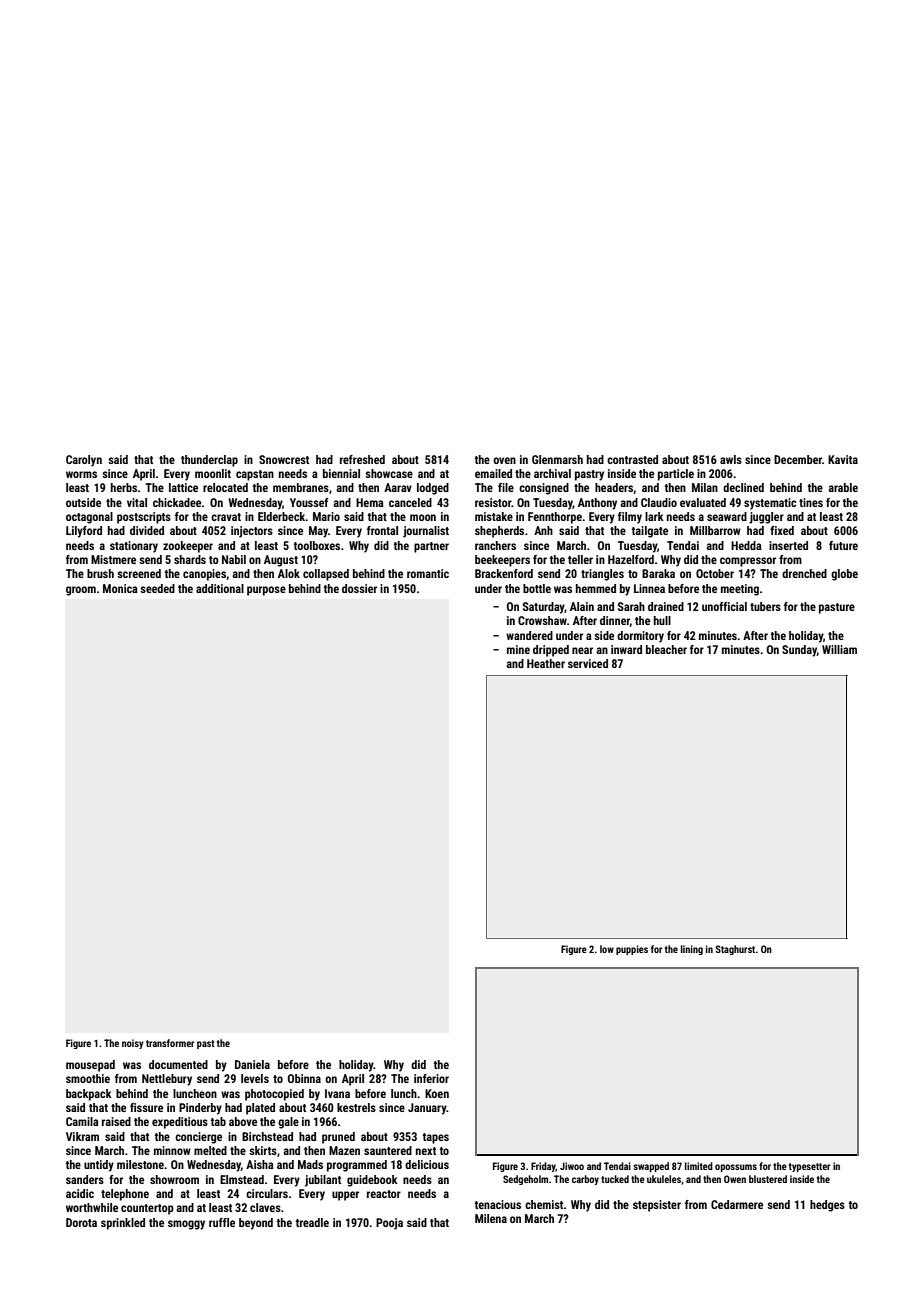  What do you see at coordinates (284, 459) in the screenshot?
I see `Snowcrest` at bounding box center [284, 459].
